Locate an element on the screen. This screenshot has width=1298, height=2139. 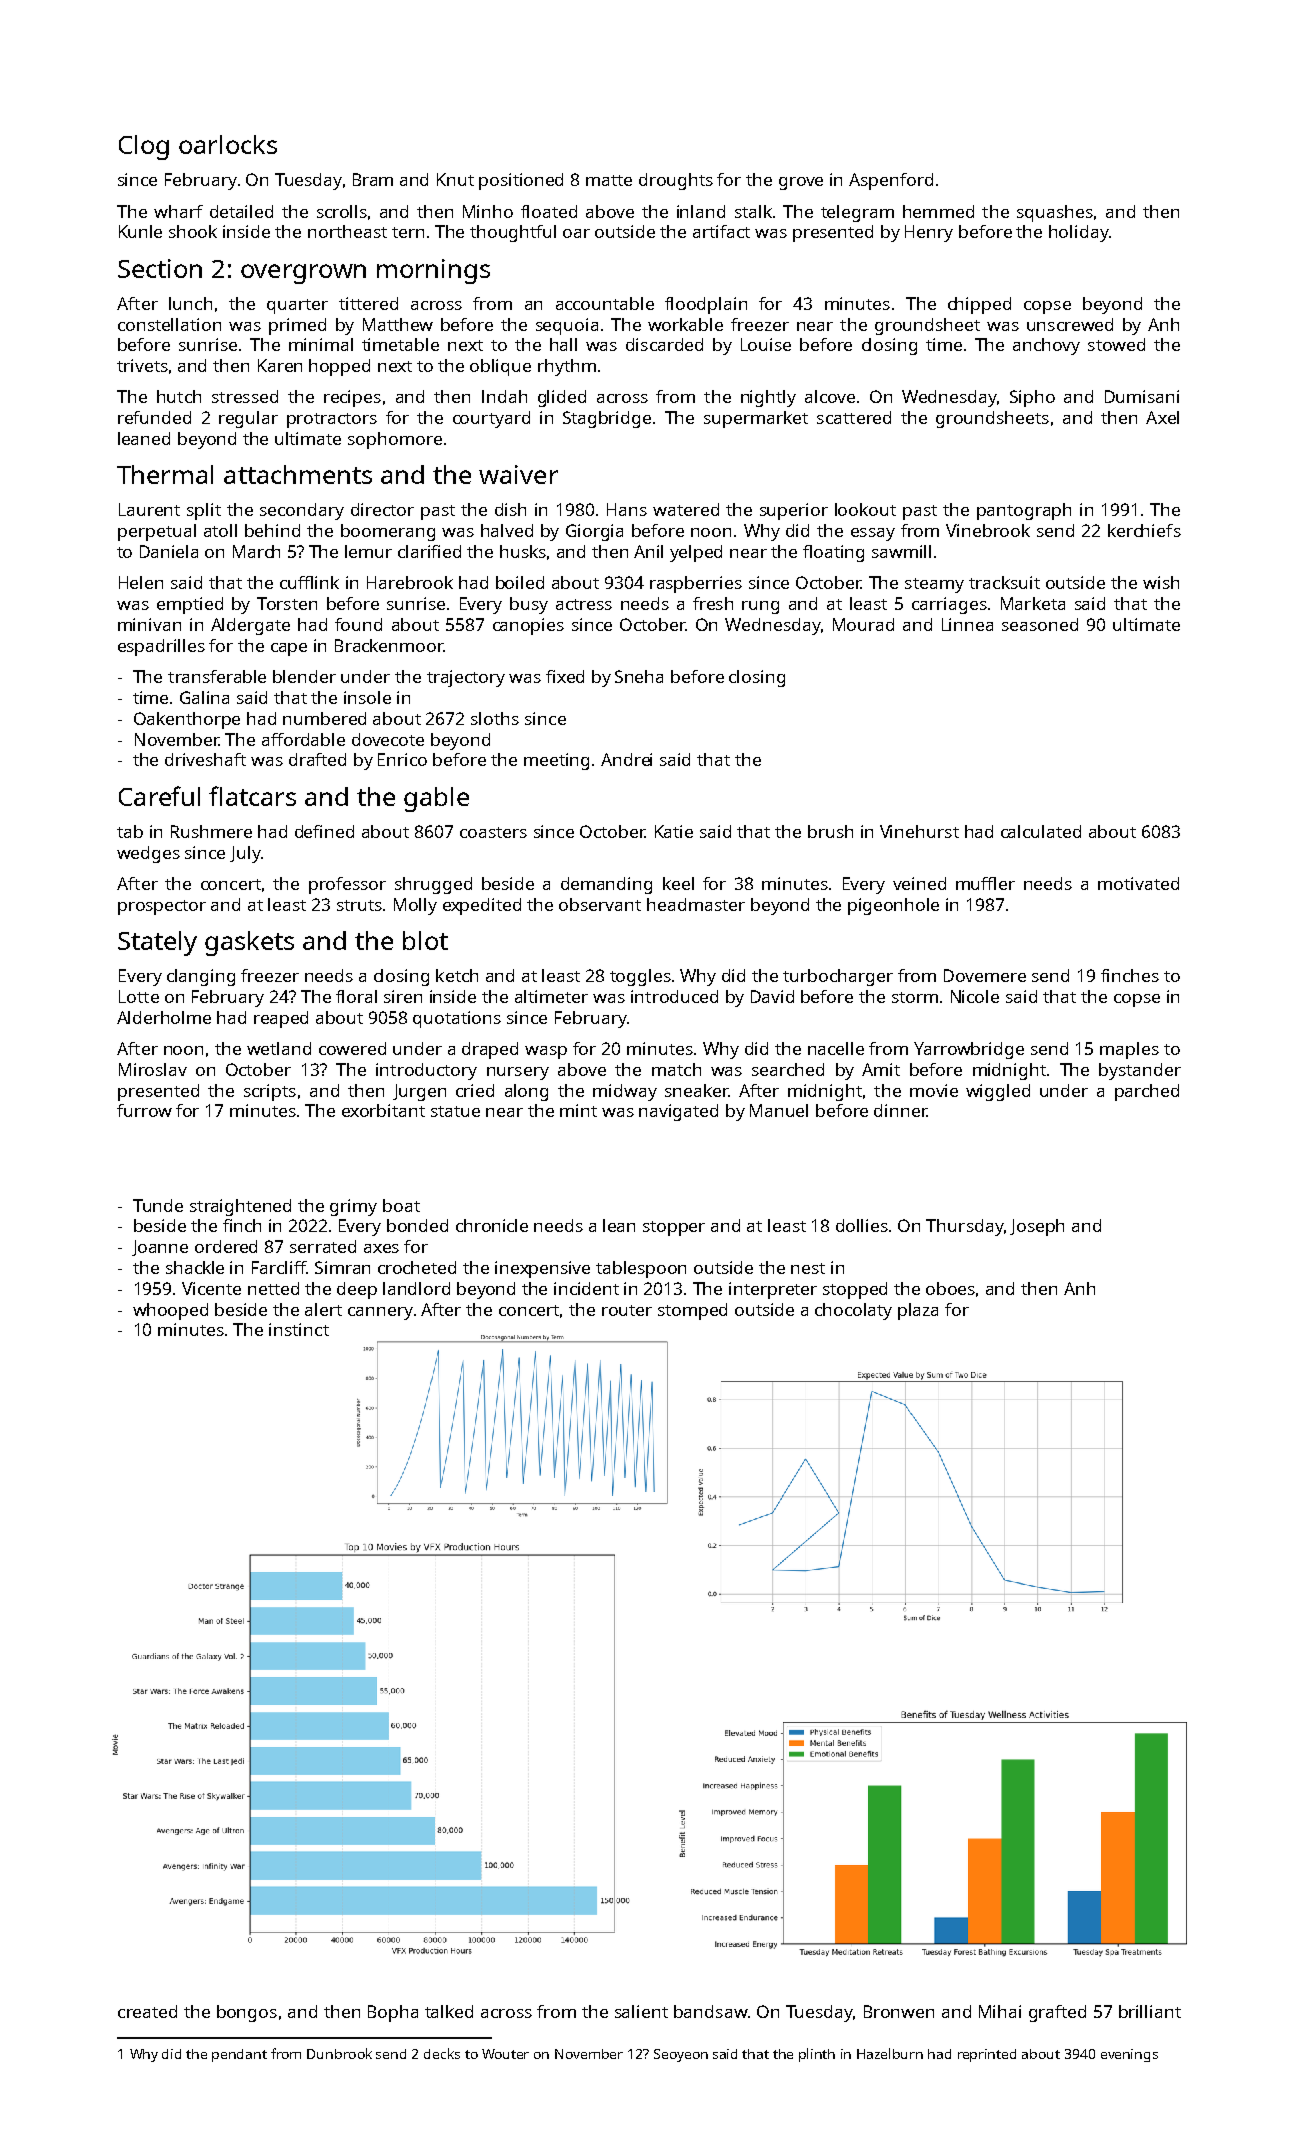
evenings is located at coordinates (1129, 2055).
